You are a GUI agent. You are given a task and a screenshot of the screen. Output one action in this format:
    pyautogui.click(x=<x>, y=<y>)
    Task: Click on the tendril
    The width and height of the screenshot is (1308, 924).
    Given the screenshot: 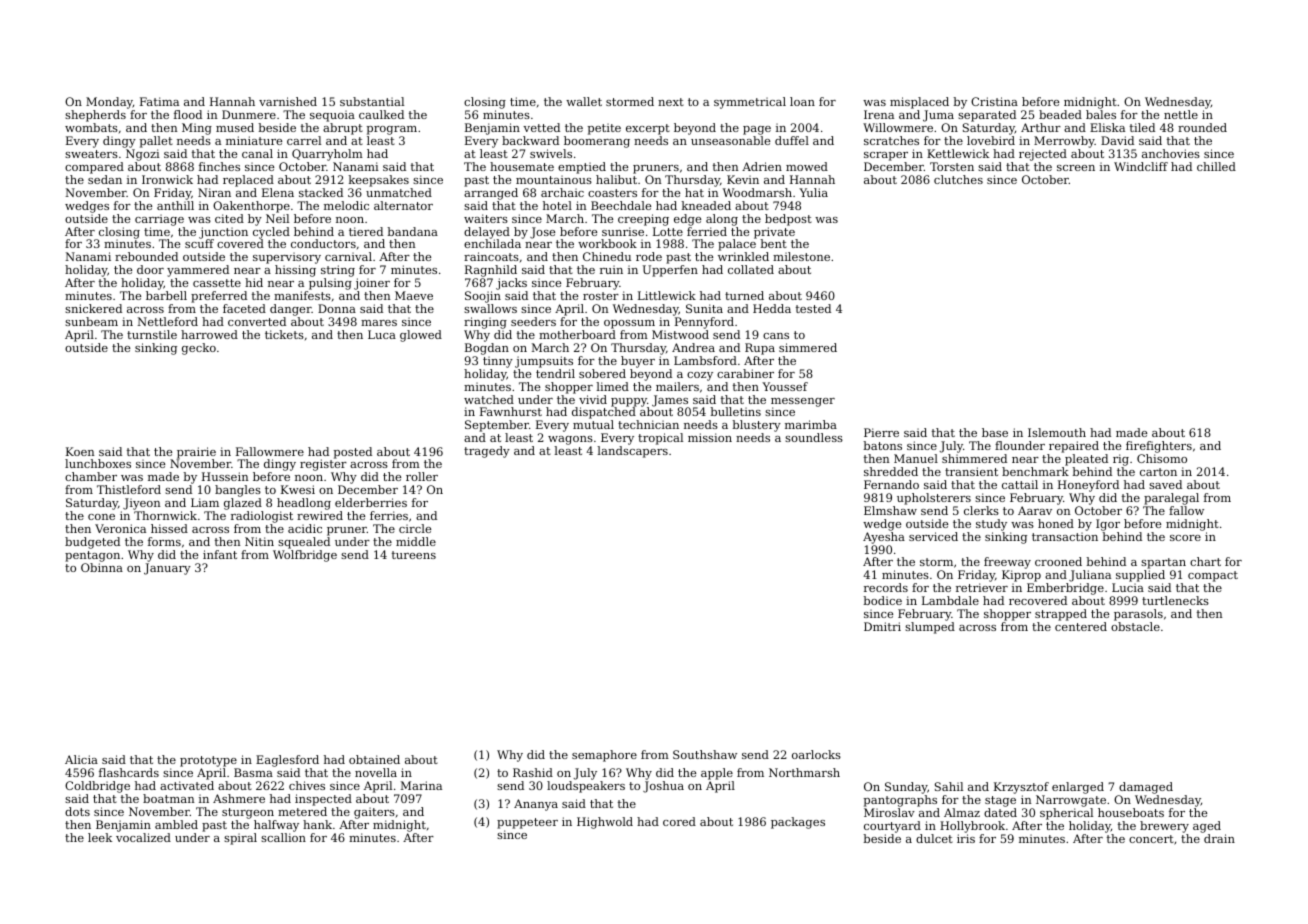 What is the action you would take?
    pyautogui.click(x=555, y=373)
